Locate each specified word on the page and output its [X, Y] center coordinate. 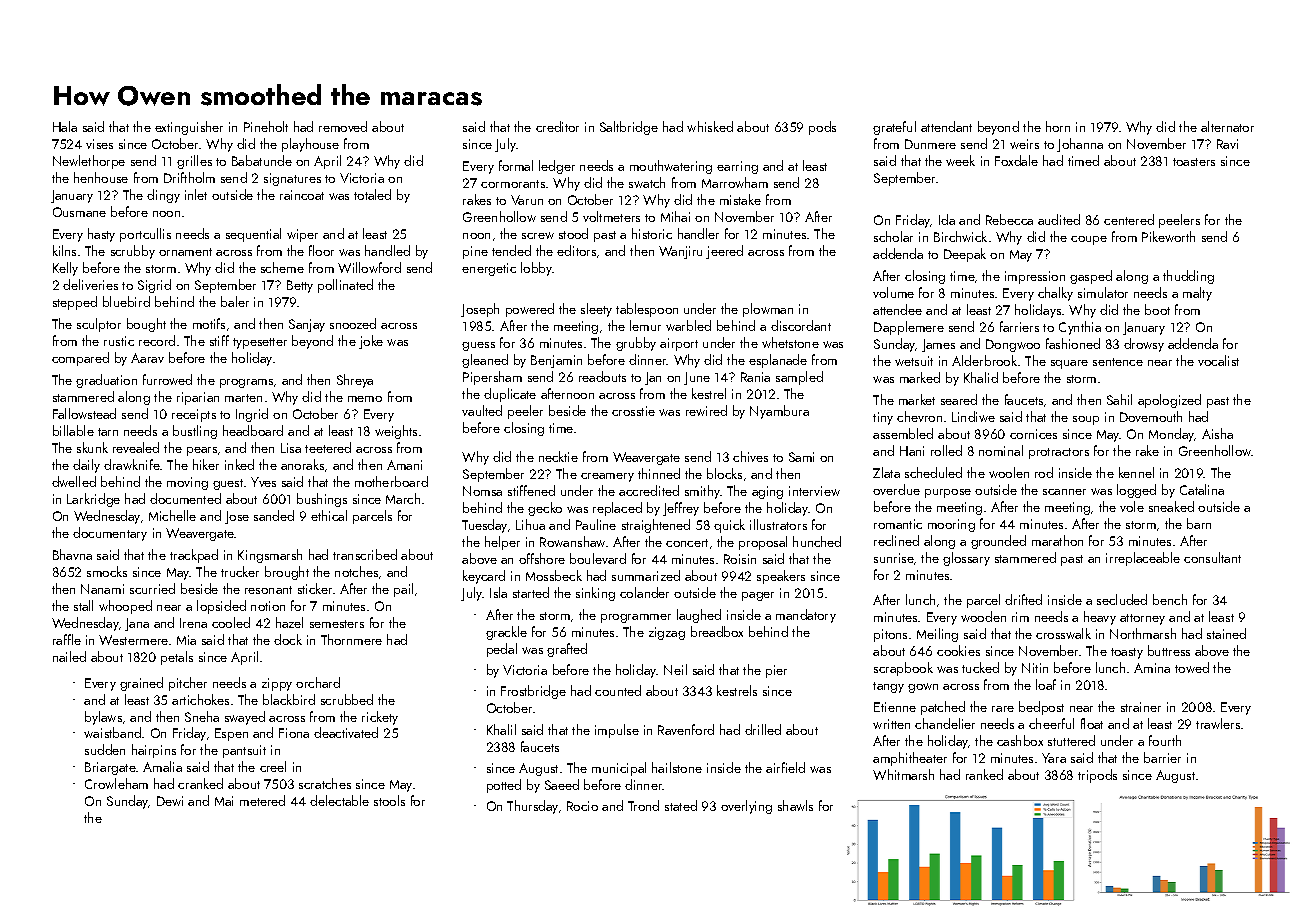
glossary [966, 559]
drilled [763, 729]
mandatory [806, 616]
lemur [645, 325]
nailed [69, 656]
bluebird [126, 301]
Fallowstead [84, 413]
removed [343, 126]
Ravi [1227, 144]
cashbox [1020, 740]
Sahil [1119, 399]
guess [478, 346]
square [1069, 364]
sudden [105, 749]
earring [737, 167]
